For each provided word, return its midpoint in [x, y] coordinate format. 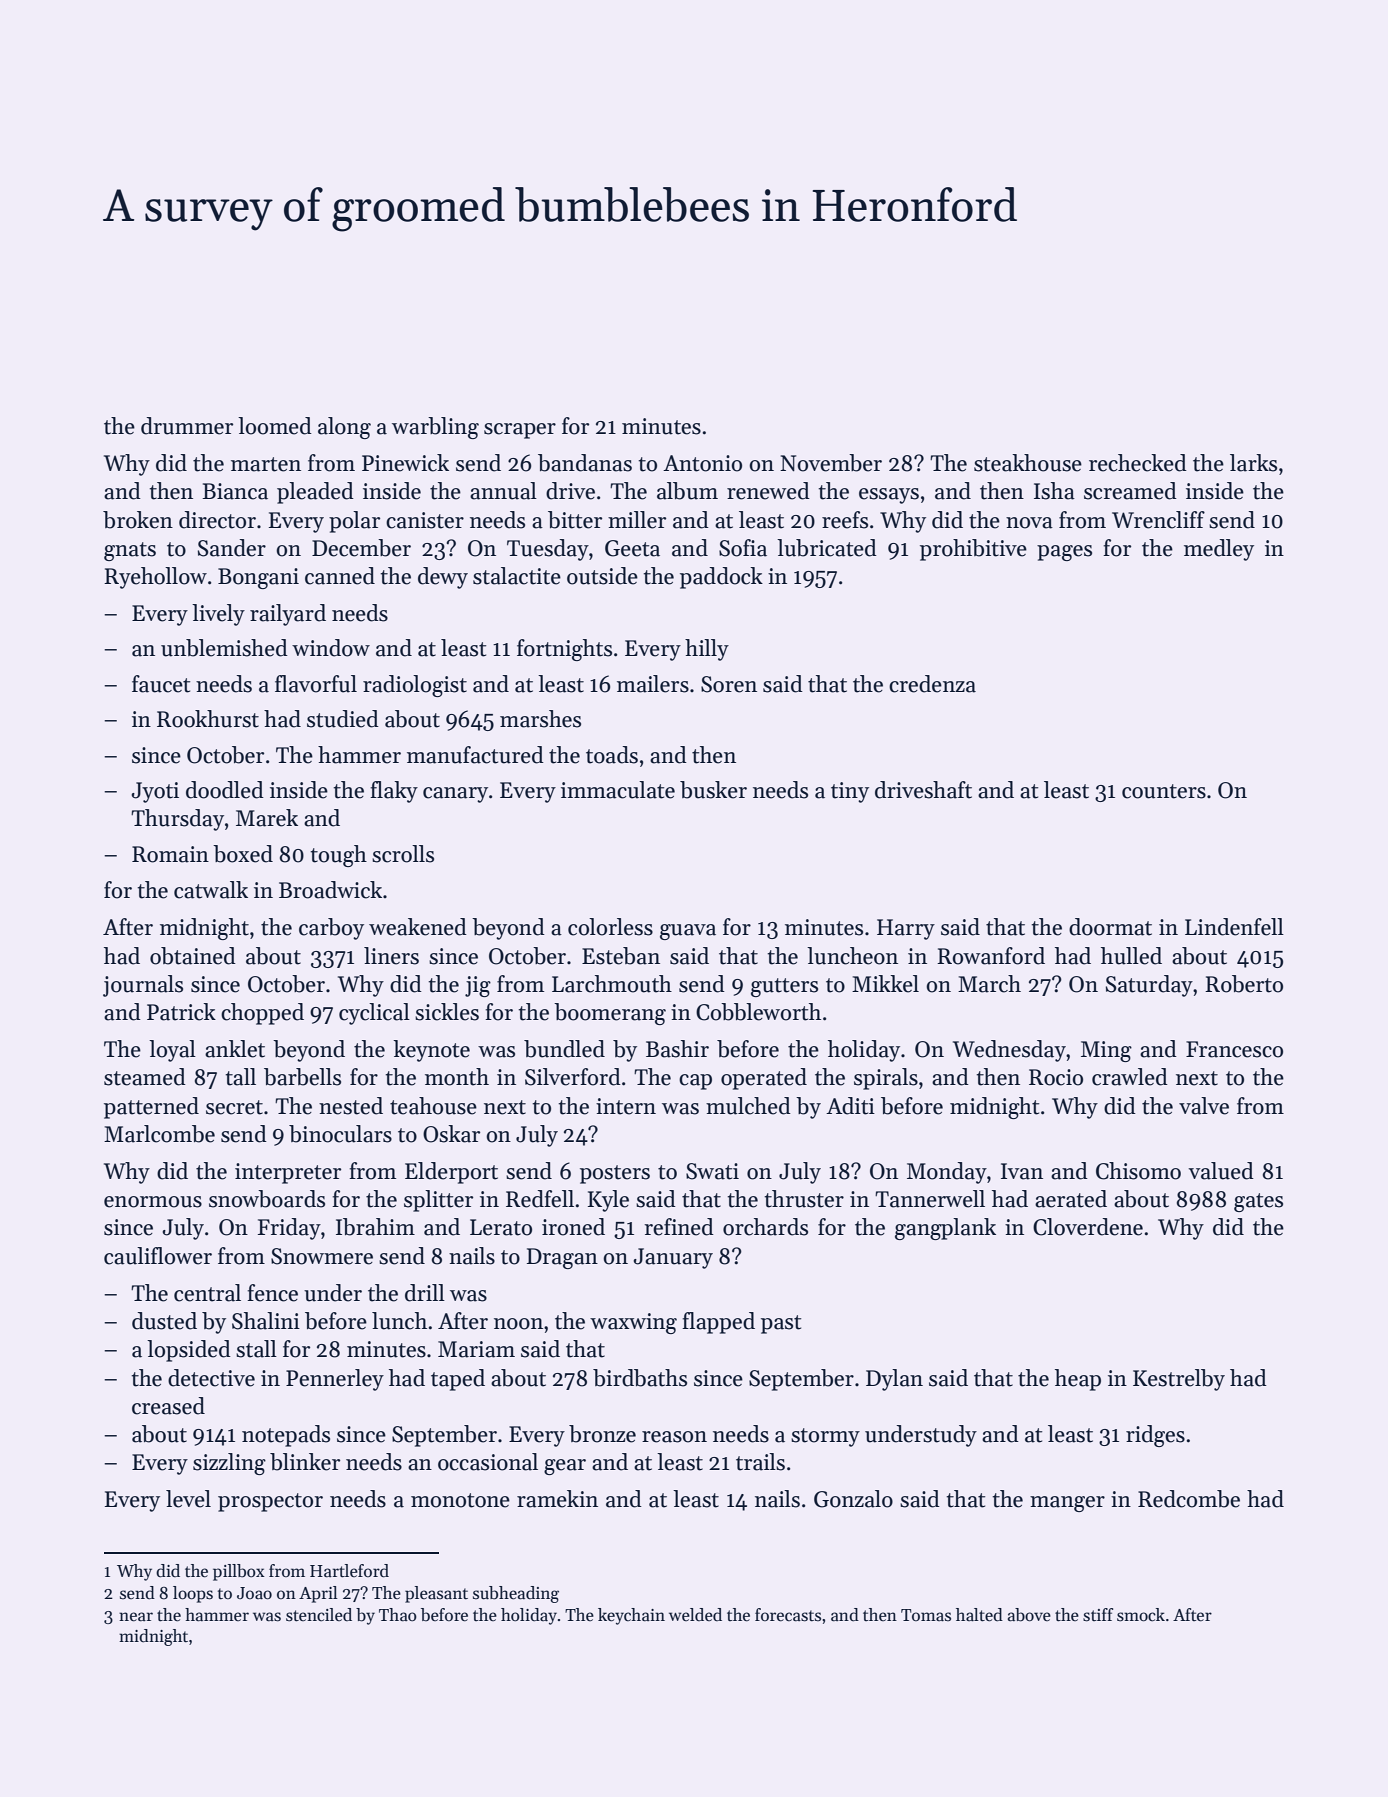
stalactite [517, 576]
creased [168, 1406]
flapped [718, 1323]
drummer [187, 426]
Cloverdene [1088, 1227]
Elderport [451, 1173]
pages [1064, 553]
